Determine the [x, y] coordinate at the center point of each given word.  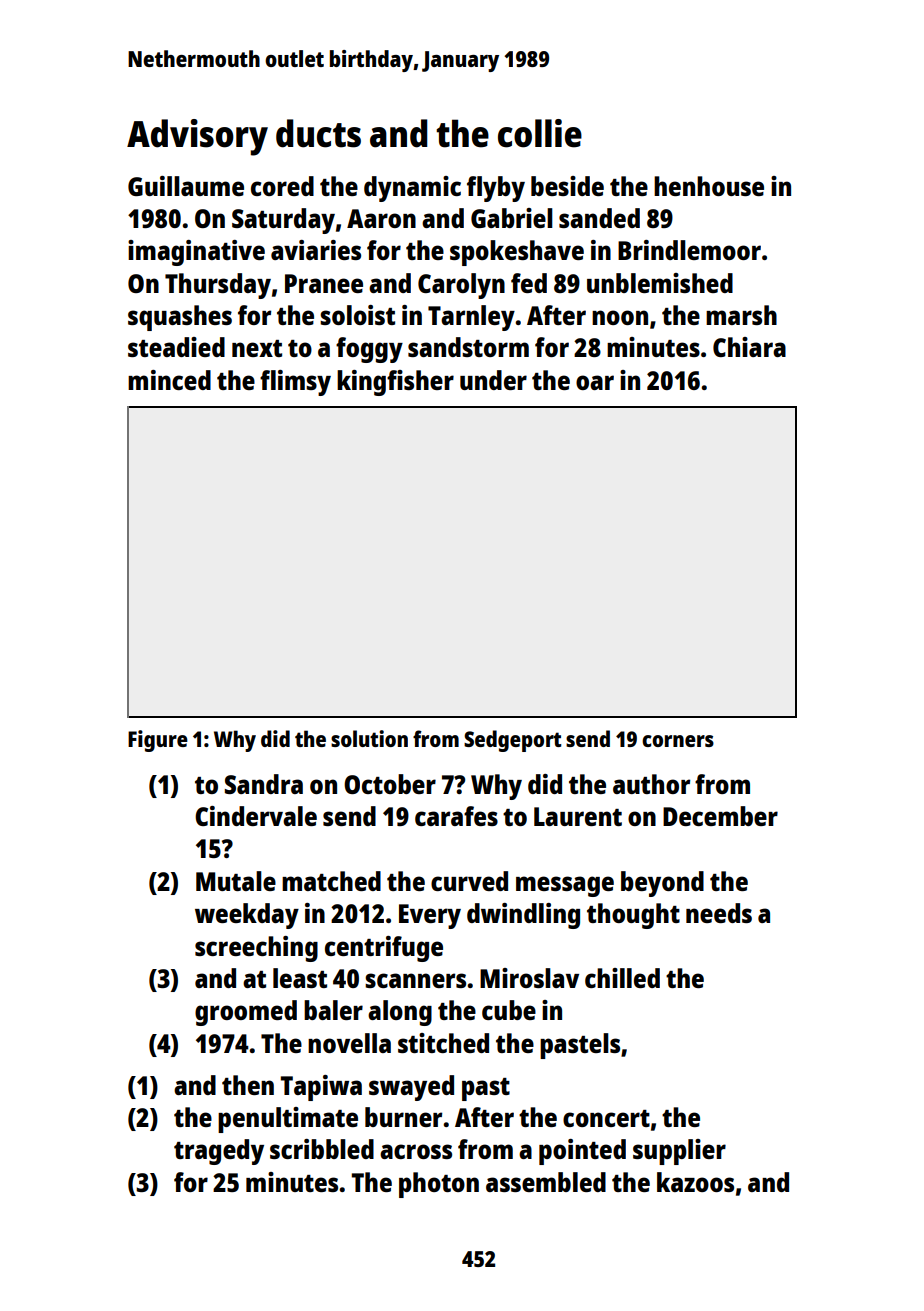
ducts [318, 133]
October [390, 784]
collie [540, 133]
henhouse [709, 186]
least [300, 978]
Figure [158, 741]
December [720, 816]
